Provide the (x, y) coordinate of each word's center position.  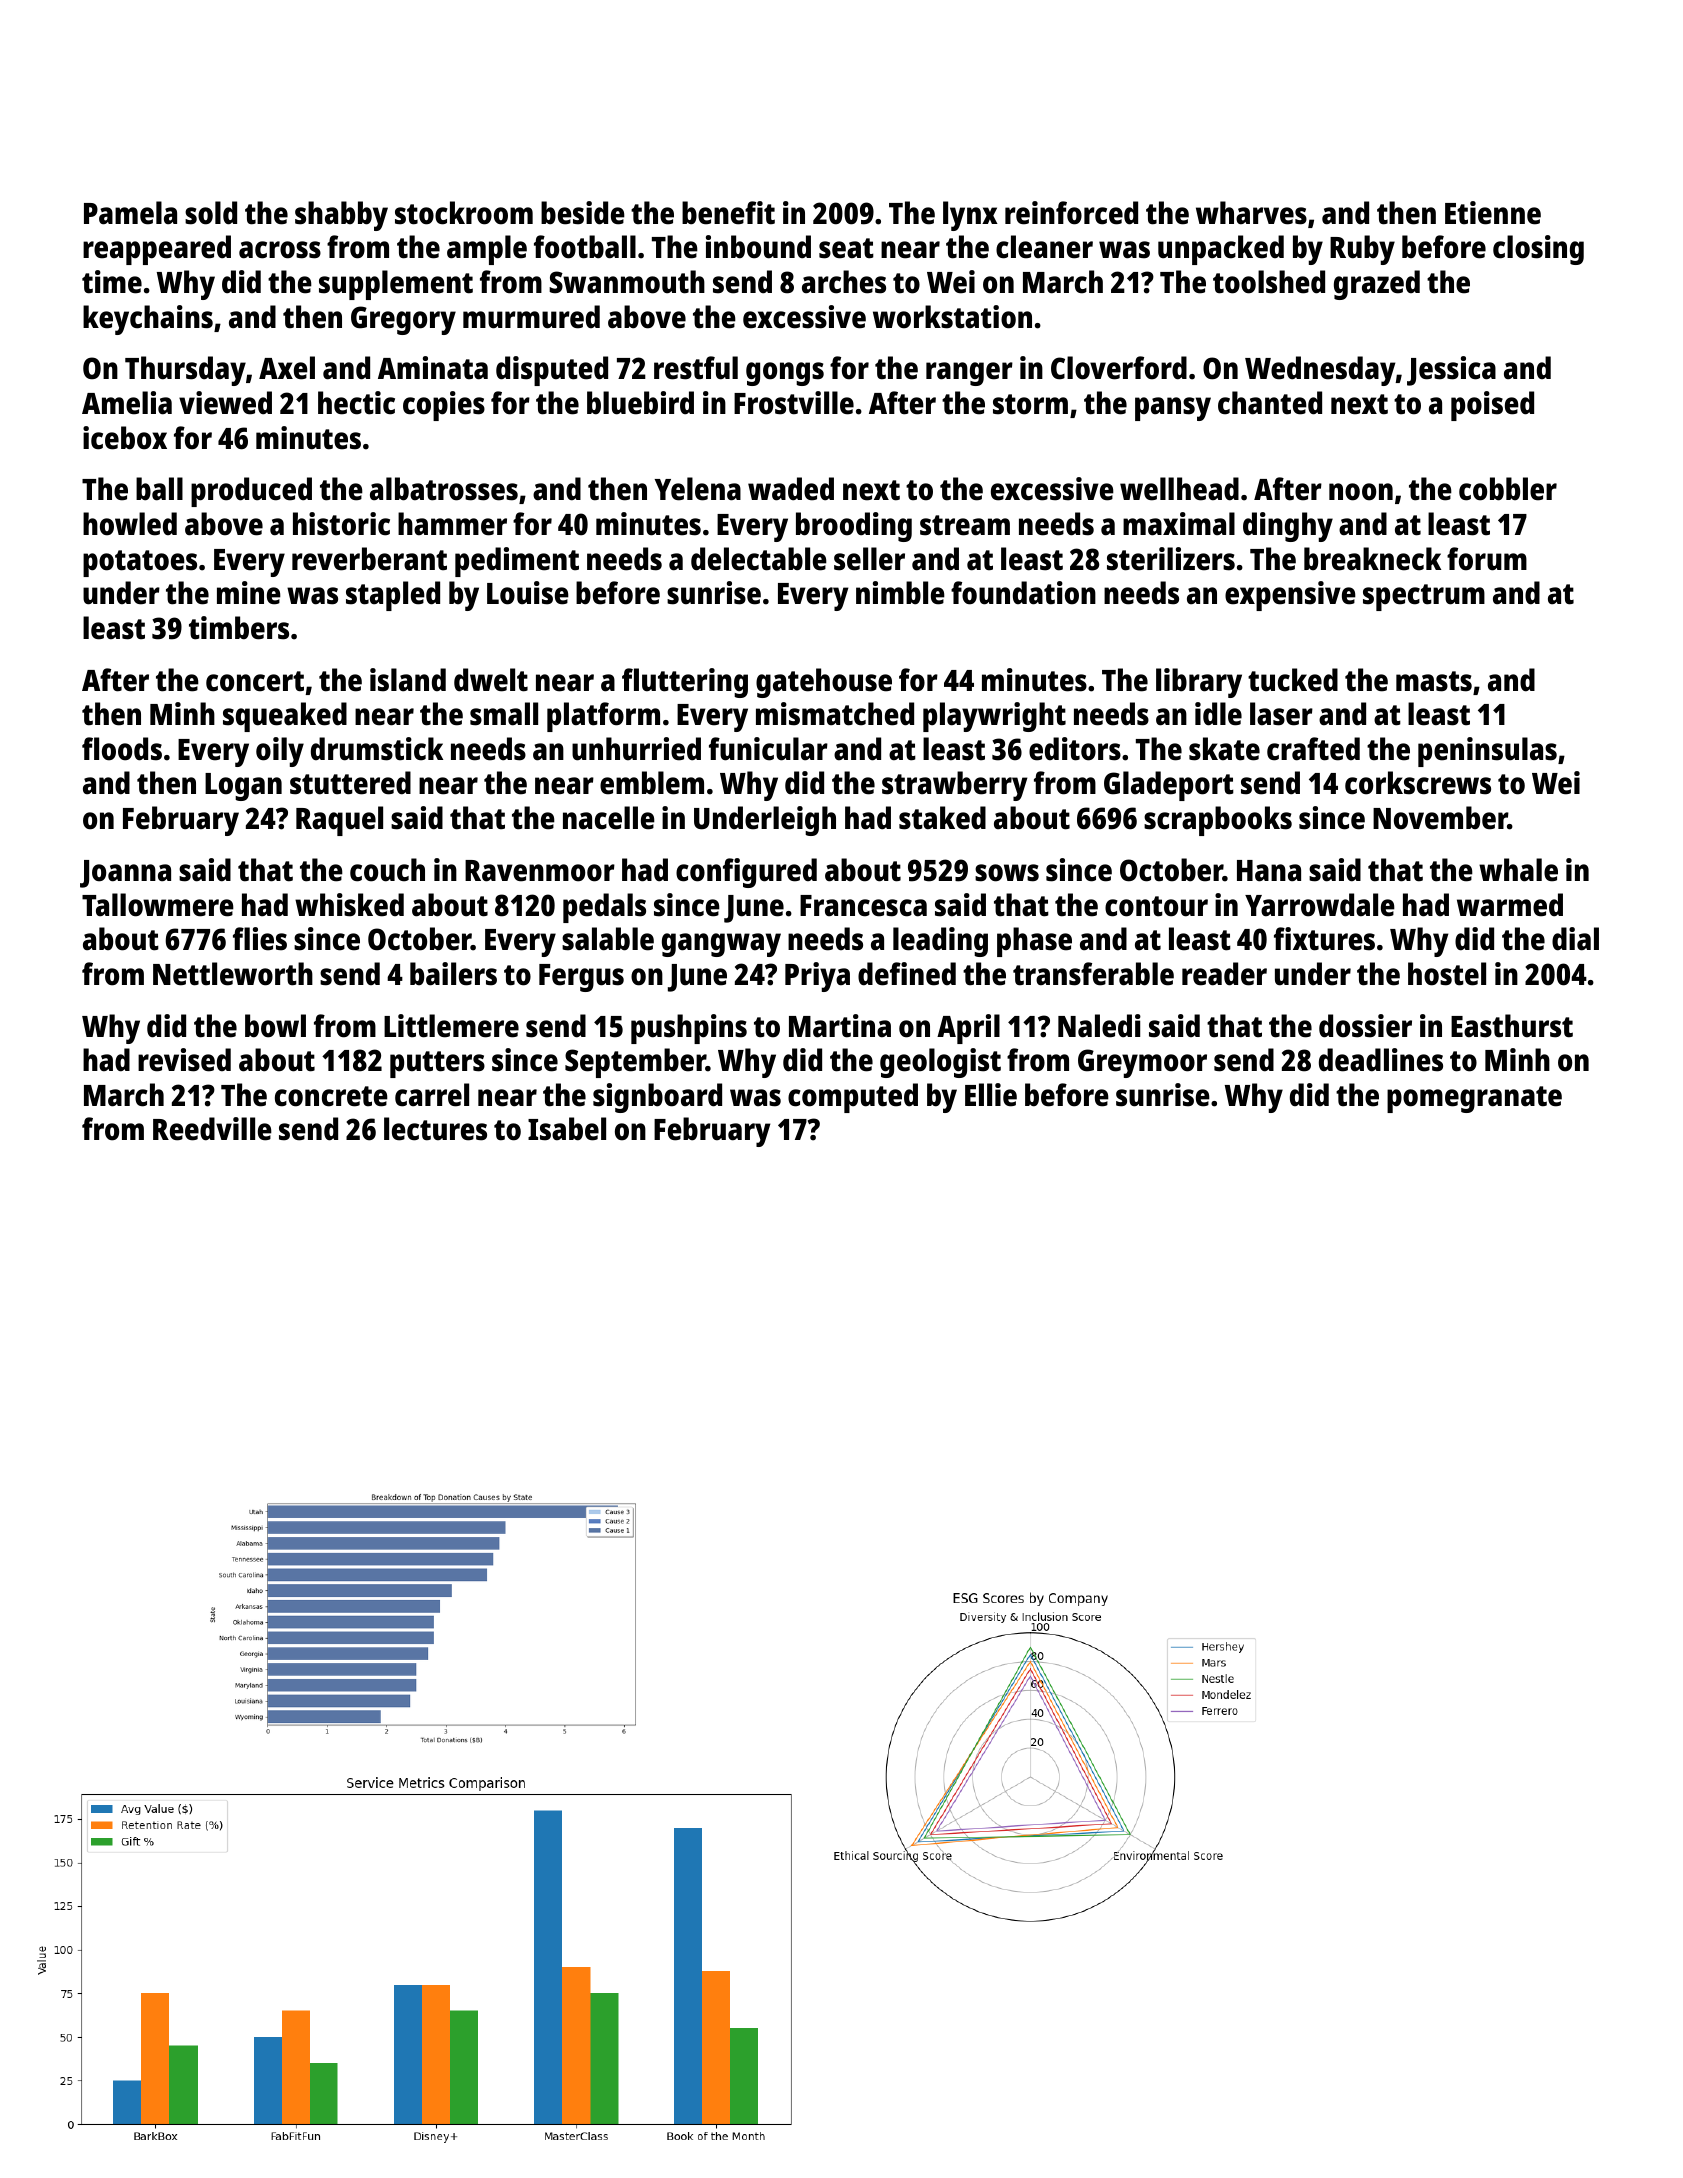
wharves (1251, 213)
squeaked (285, 717)
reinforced (1071, 213)
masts (1434, 681)
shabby (341, 216)
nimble (900, 593)
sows (1007, 873)
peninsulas (1487, 752)
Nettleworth (233, 974)
